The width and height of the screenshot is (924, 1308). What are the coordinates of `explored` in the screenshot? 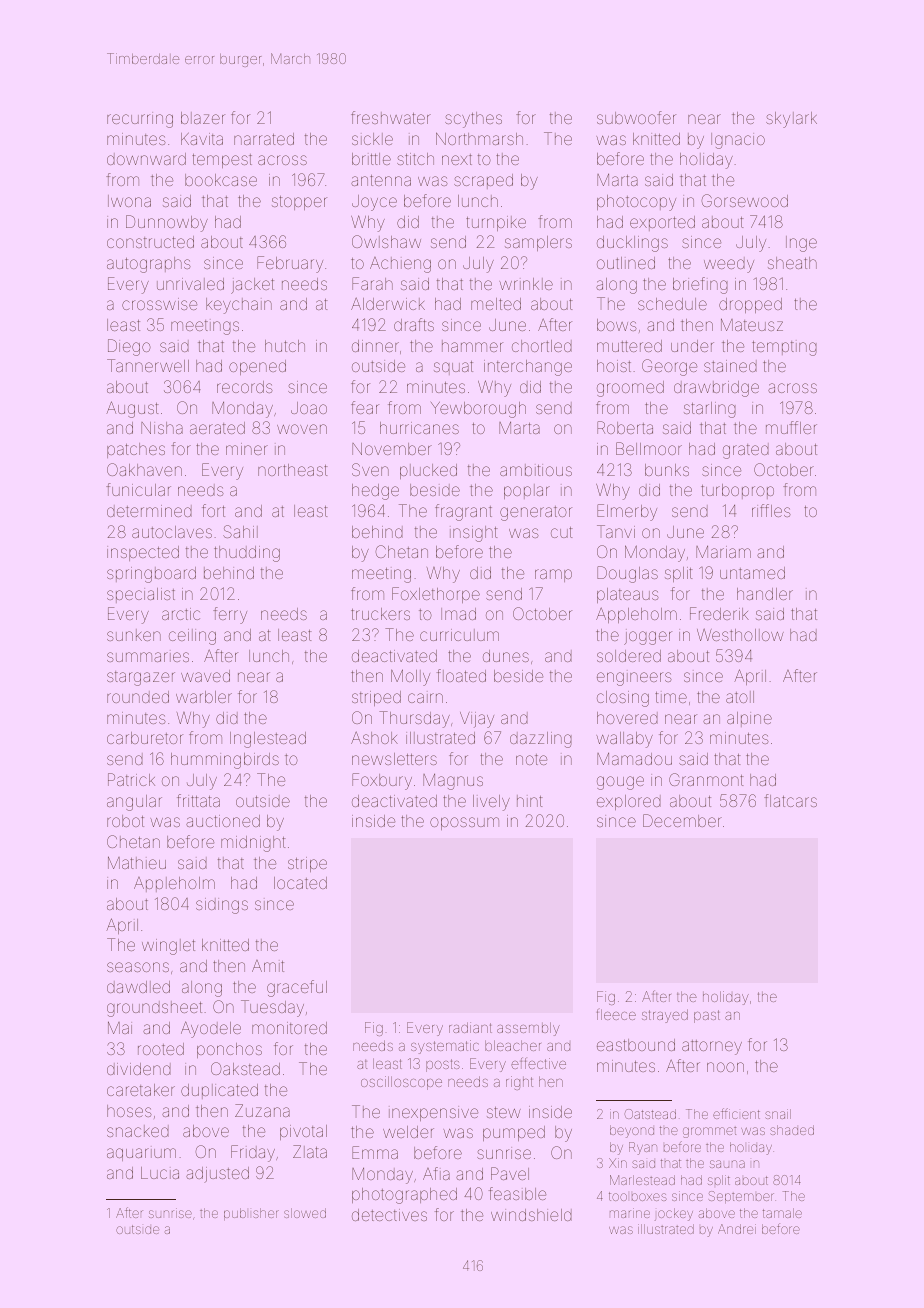 It's located at (629, 802).
